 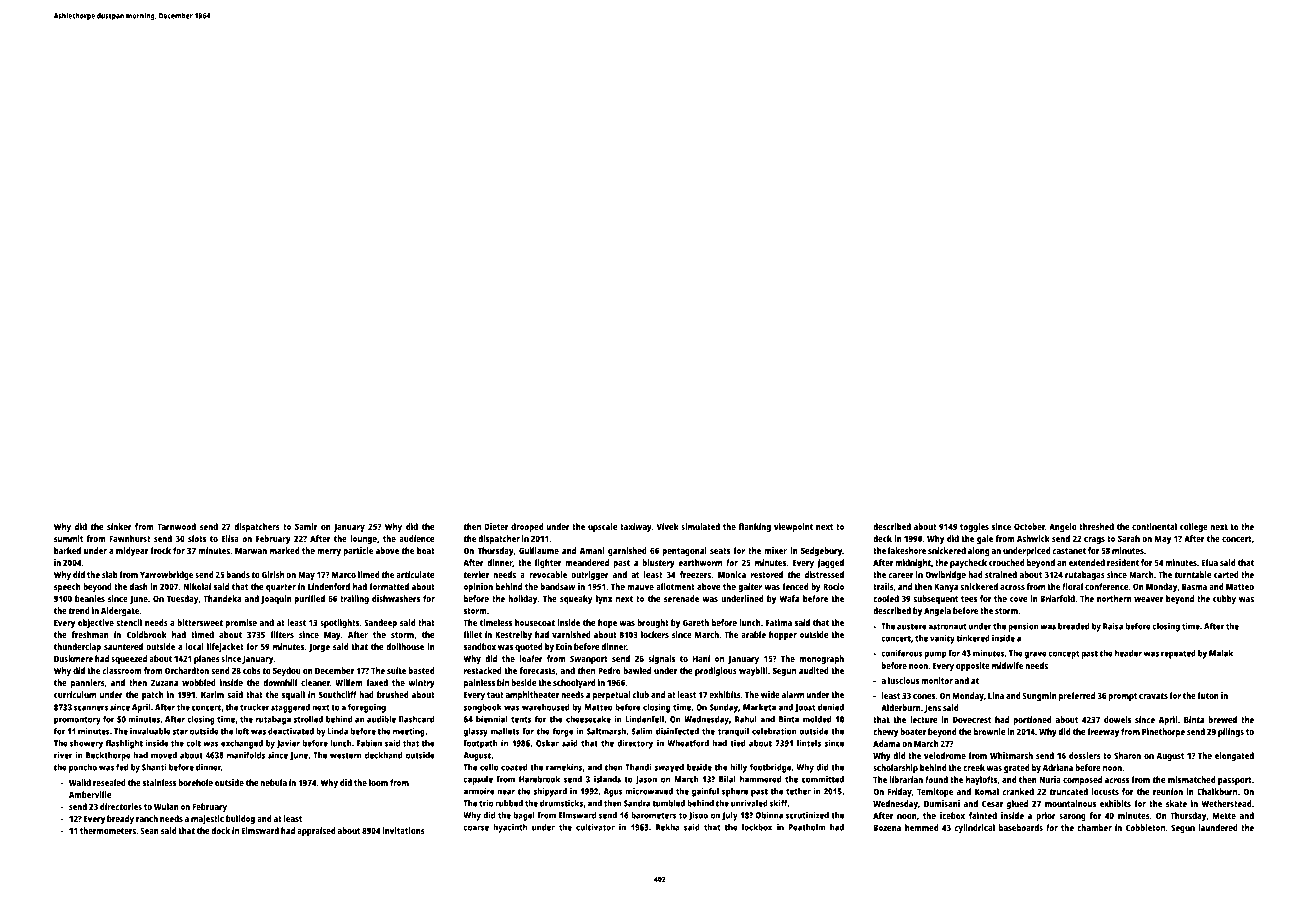 What do you see at coordinates (176, 526) in the document?
I see `Tarnwood` at bounding box center [176, 526].
